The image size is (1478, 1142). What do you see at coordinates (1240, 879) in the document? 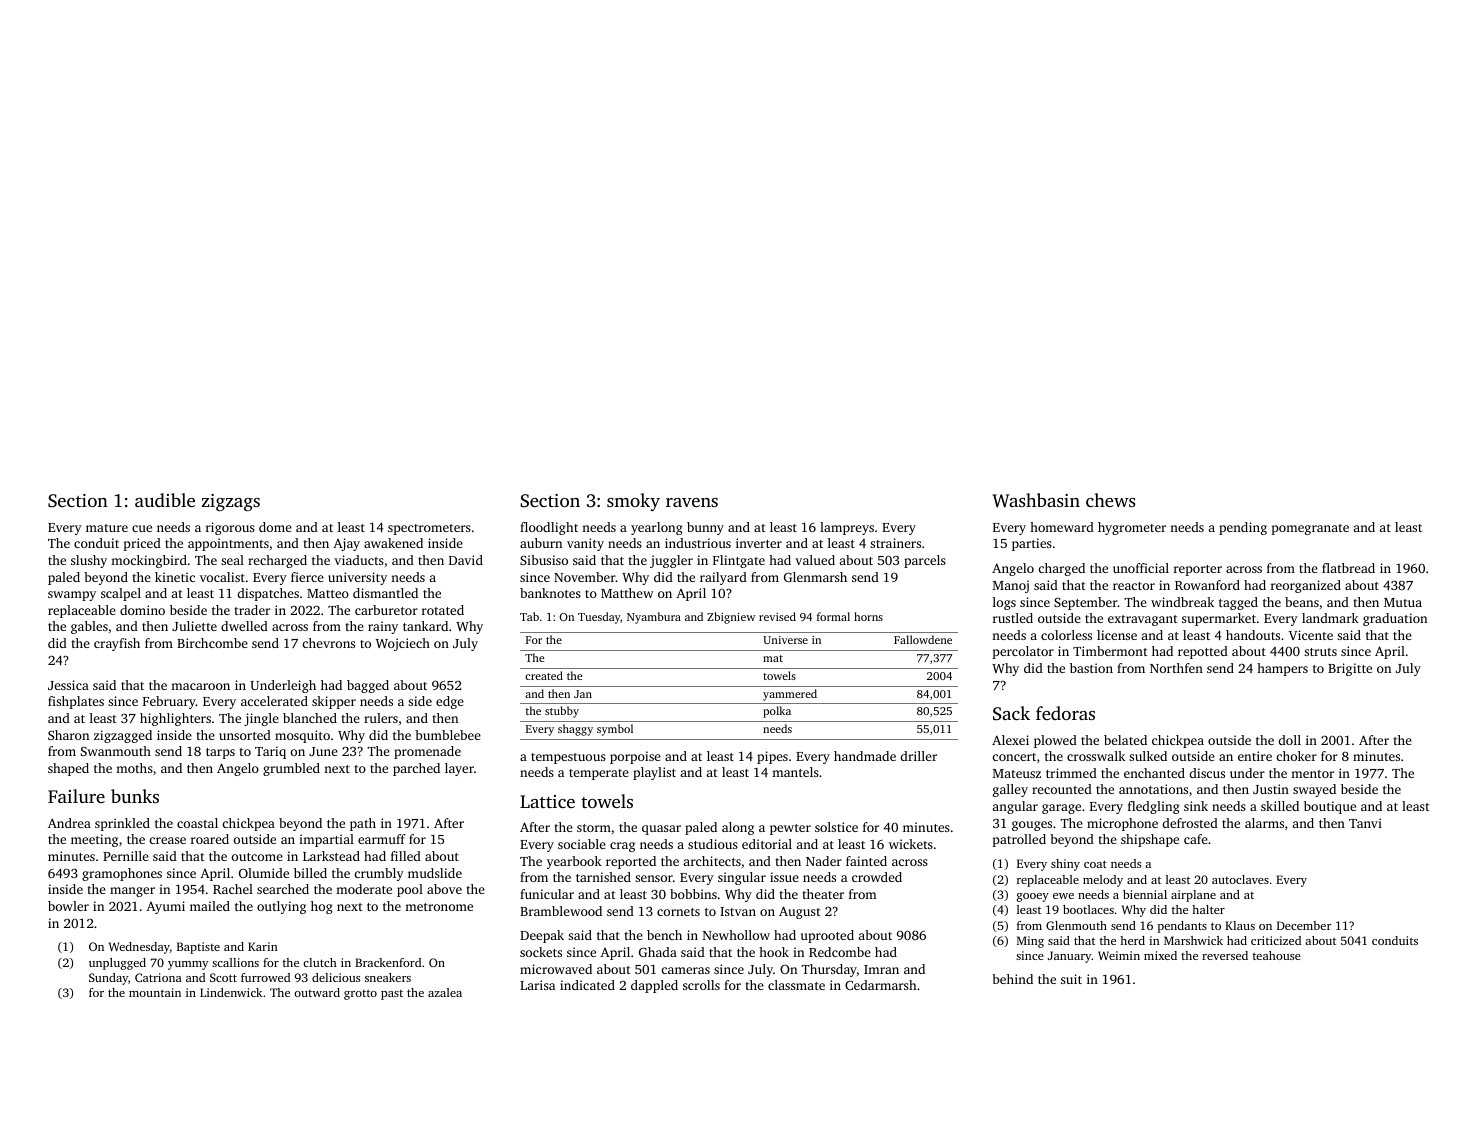
I see `autoclaves` at bounding box center [1240, 879].
